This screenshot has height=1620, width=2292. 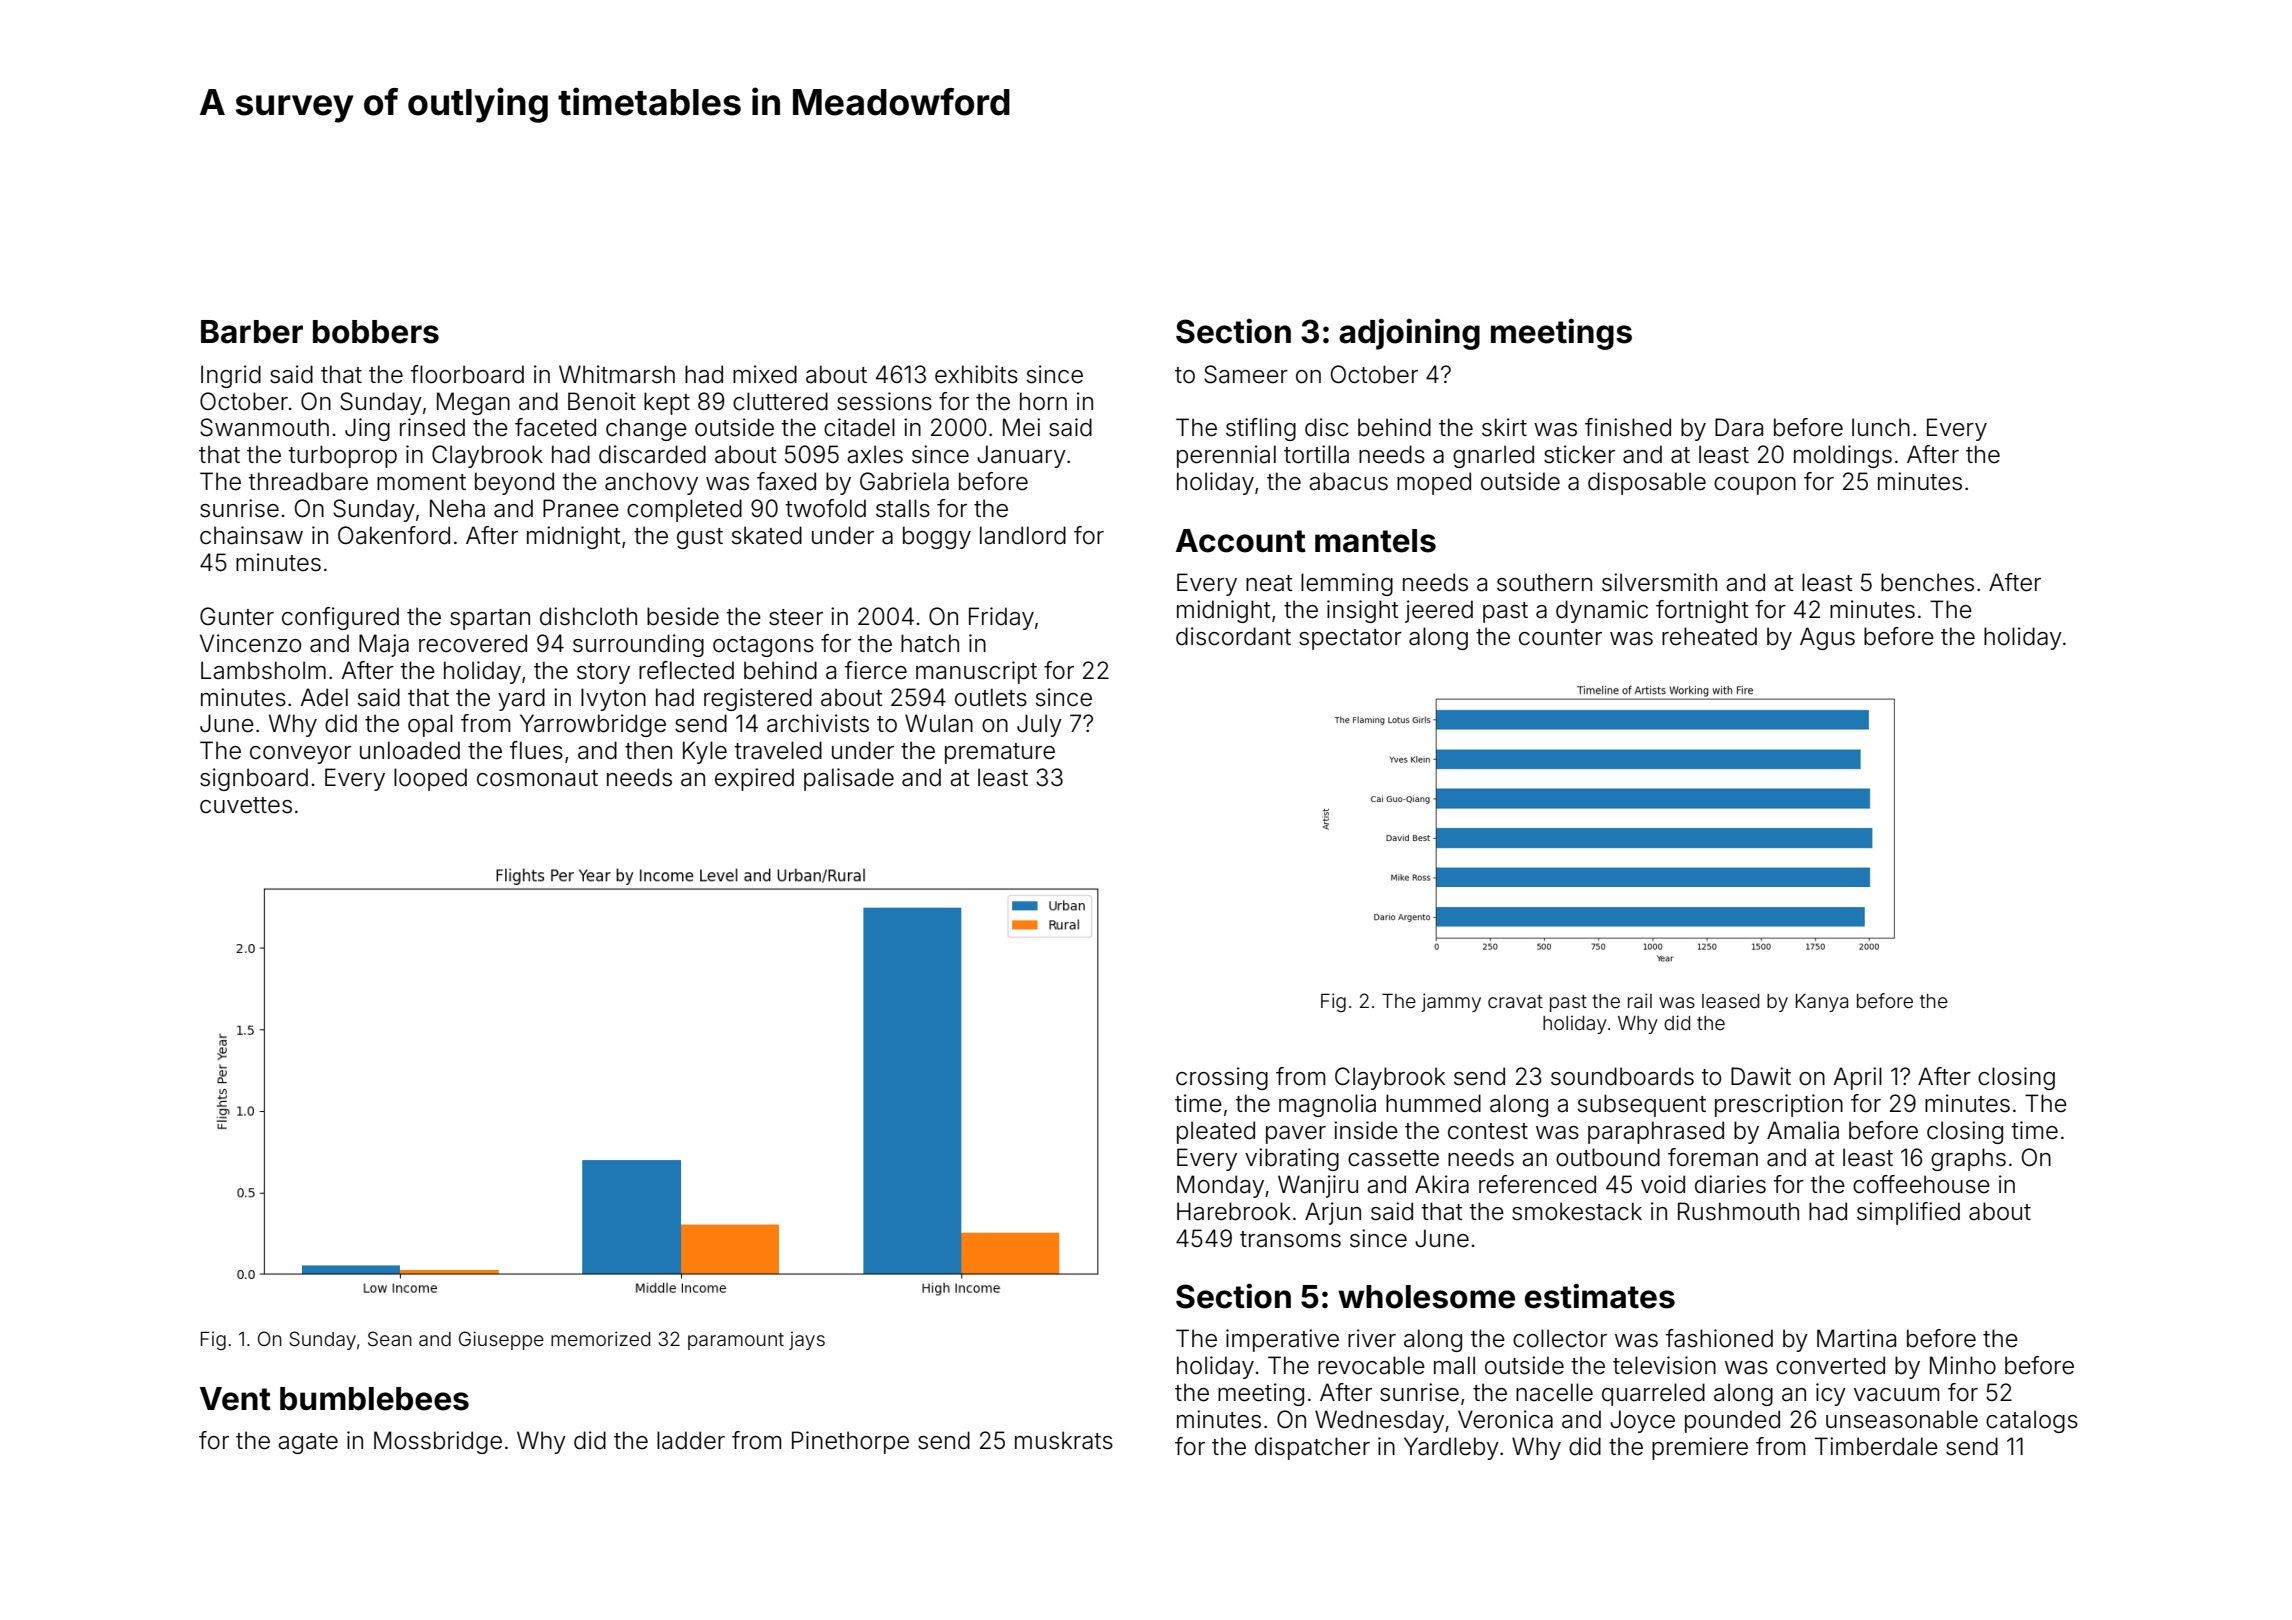 I want to click on pleated, so click(x=1216, y=1132).
